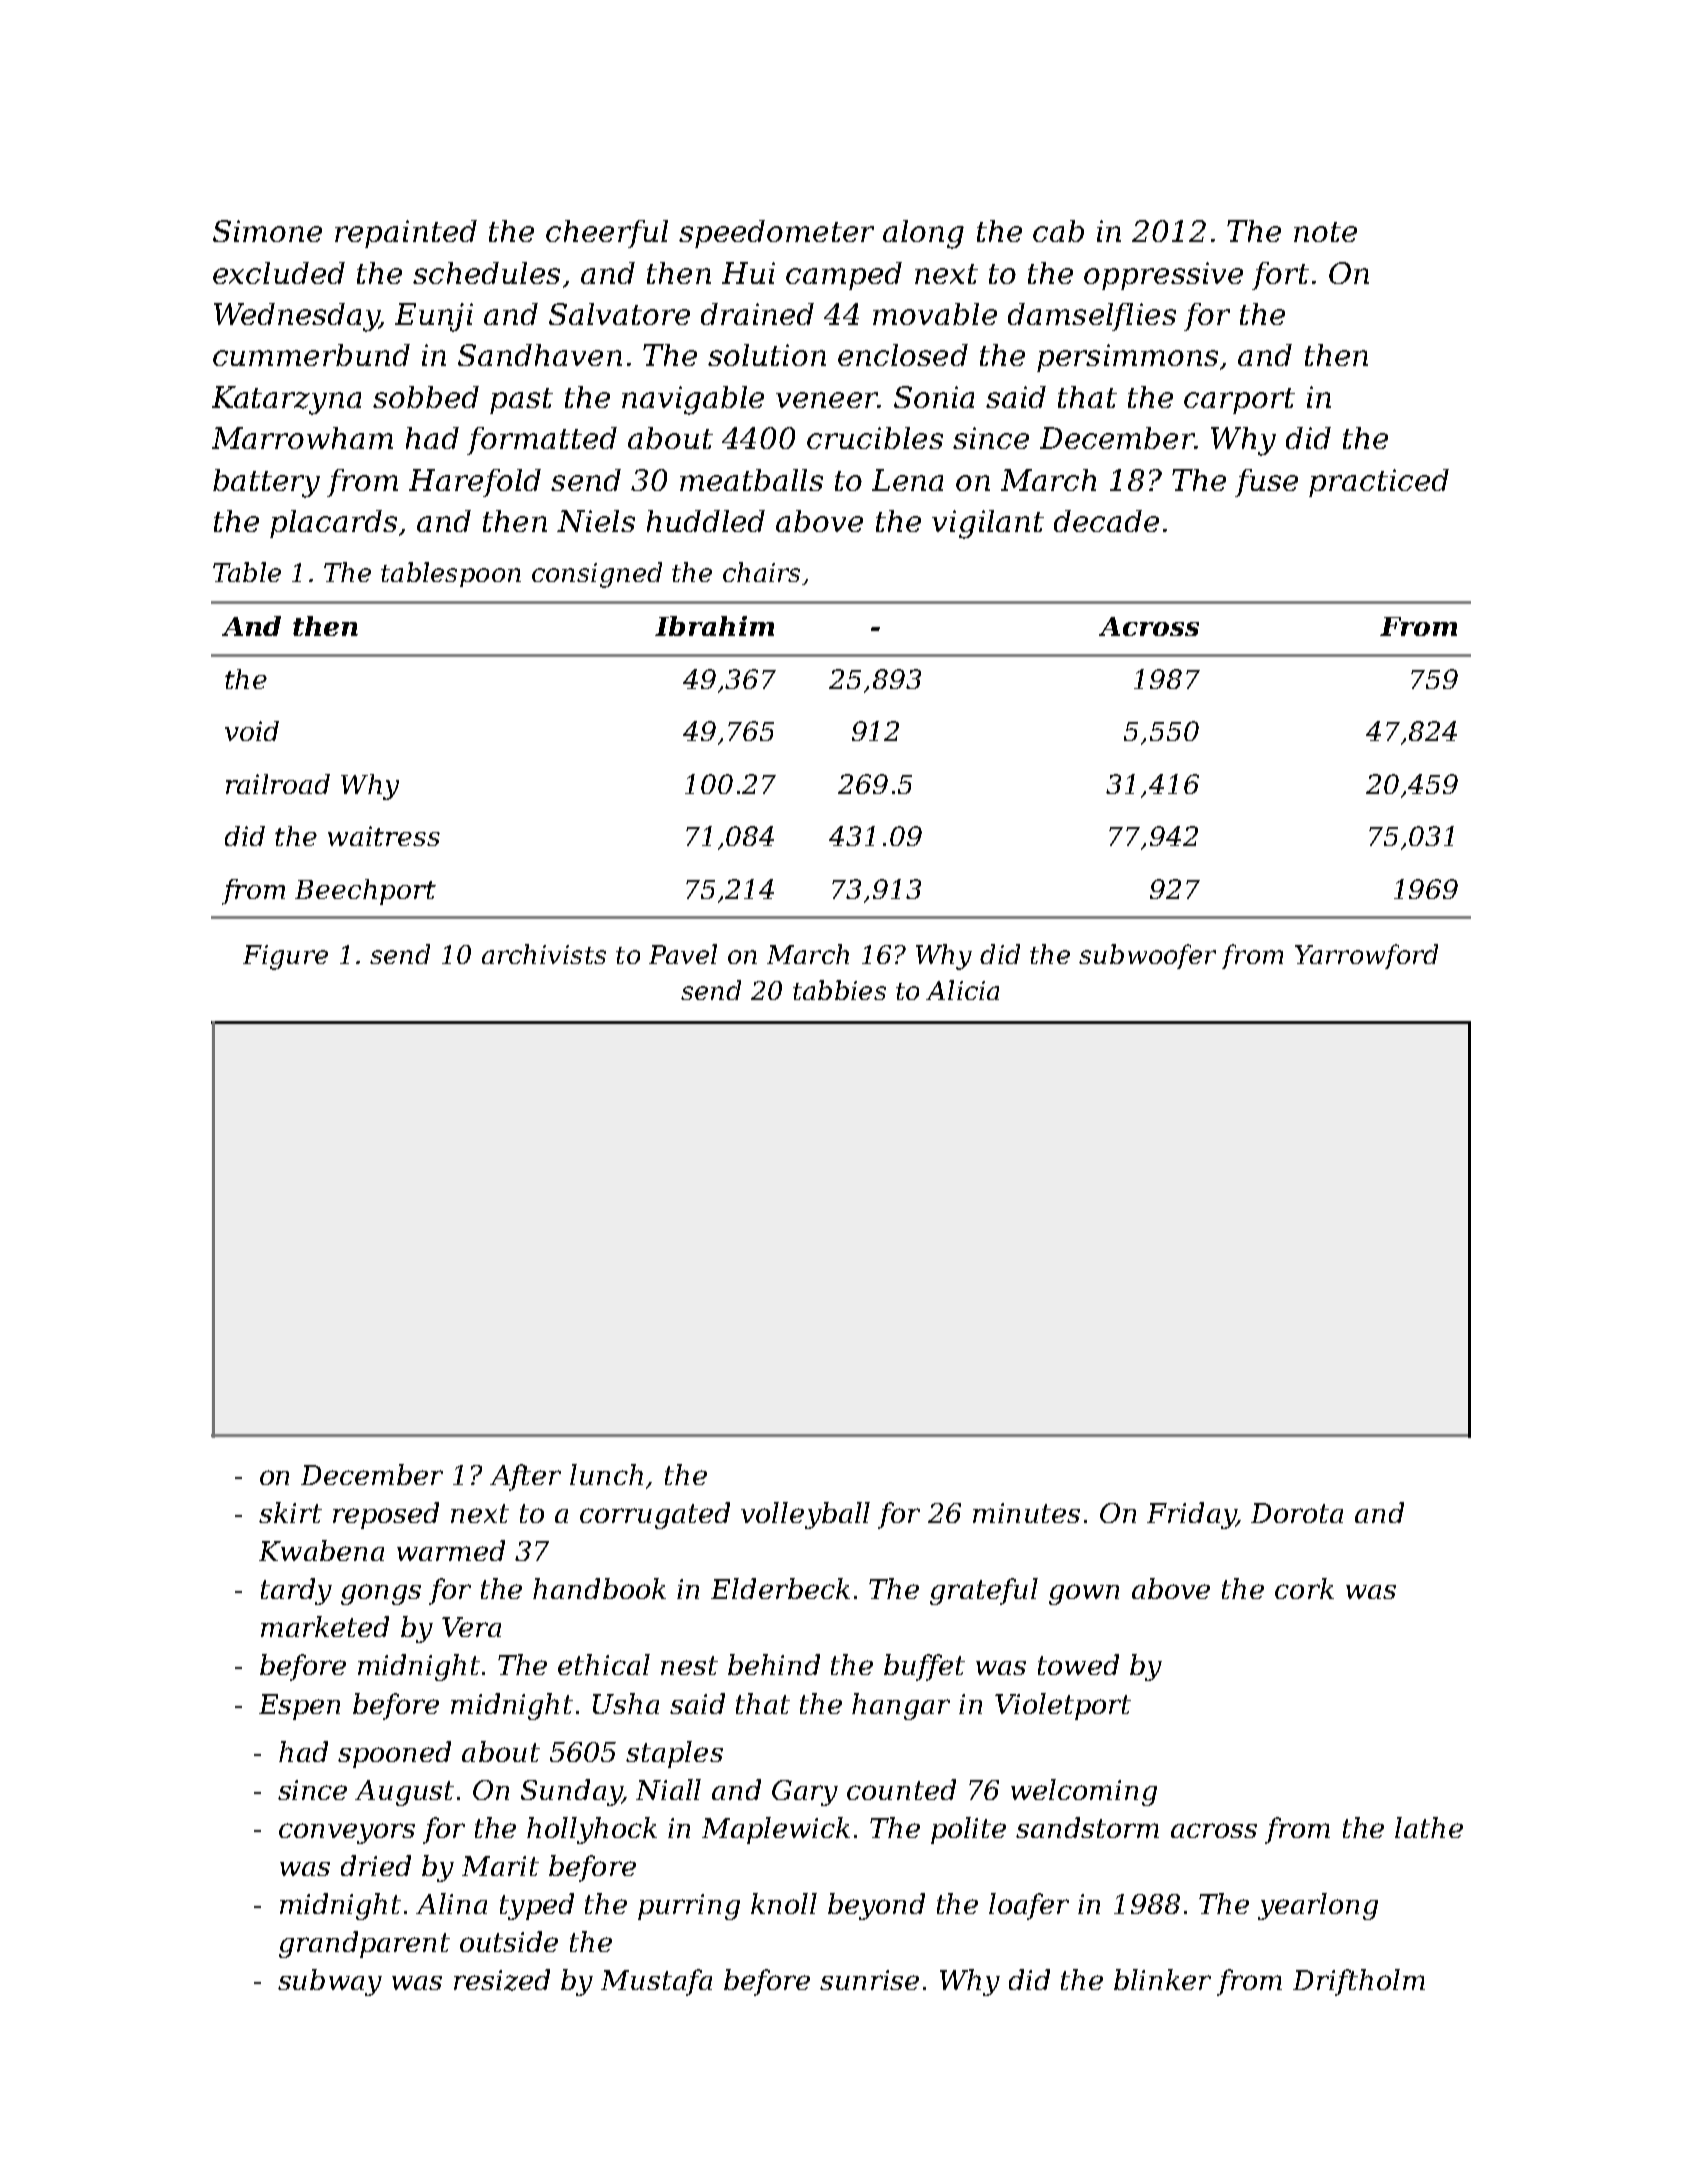  Describe the element at coordinates (683, 954) in the page. I see `Pavel` at that location.
